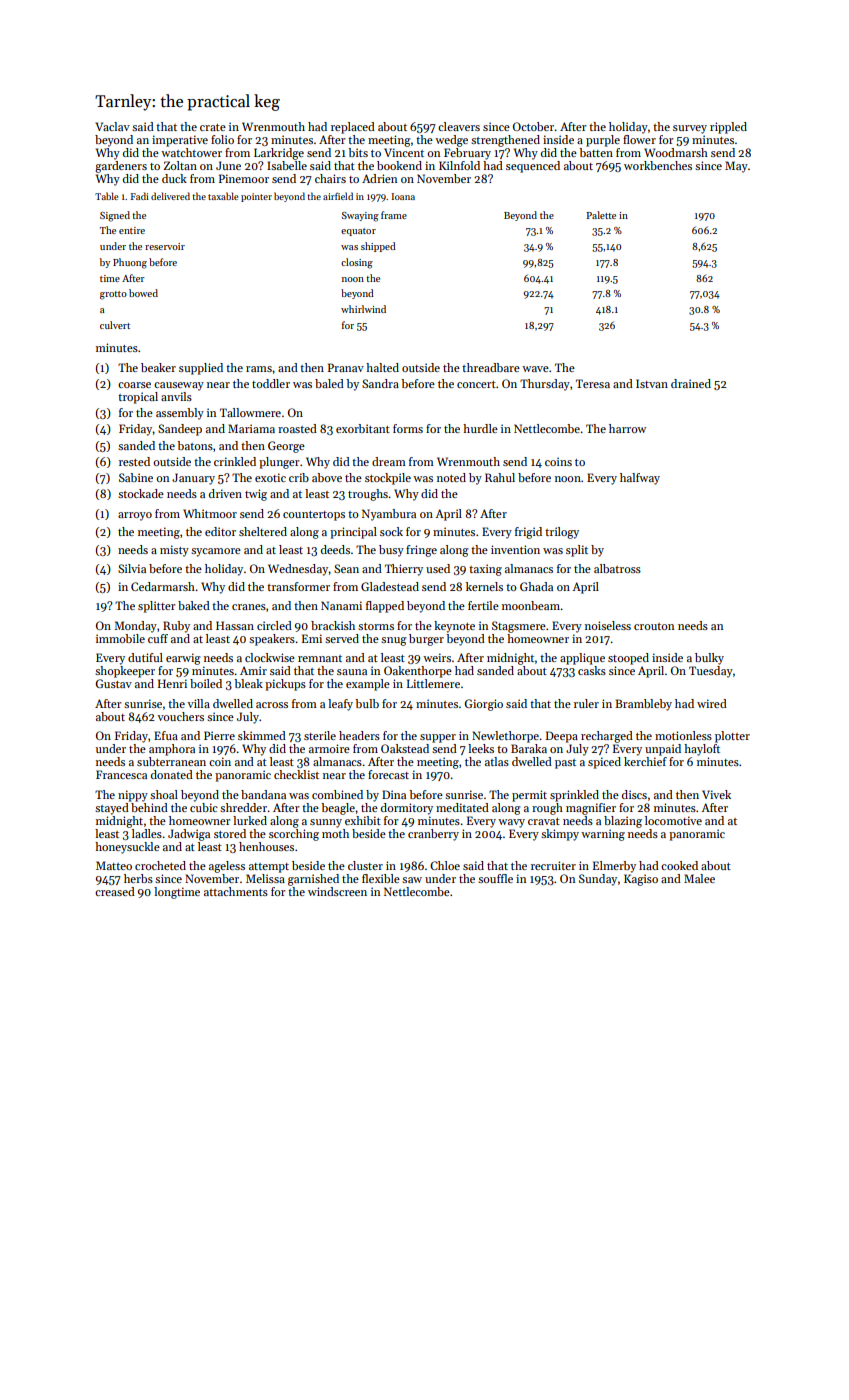  Describe the element at coordinates (382, 367) in the screenshot. I see `halted` at that location.
